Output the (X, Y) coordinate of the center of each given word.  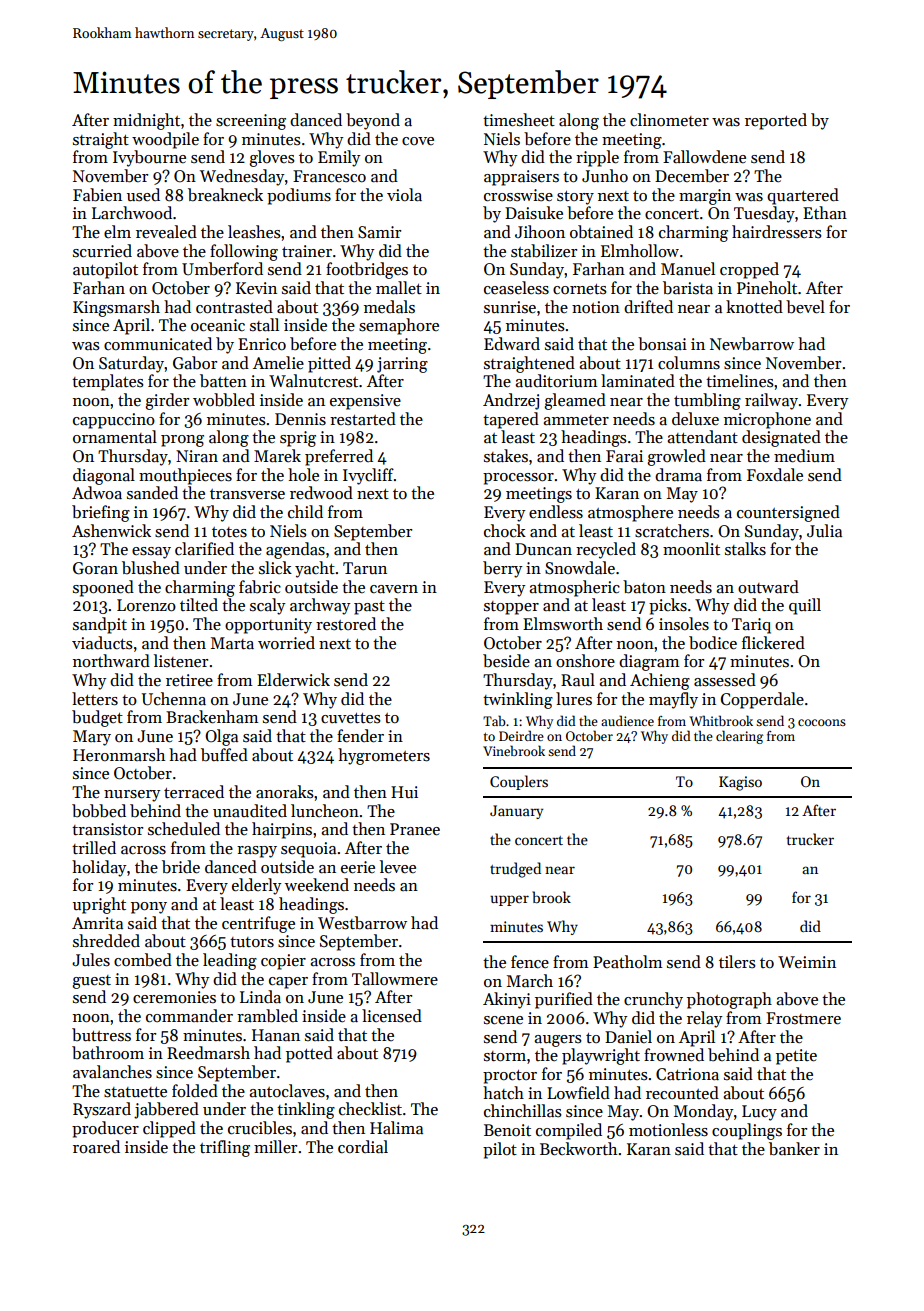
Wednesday (242, 177)
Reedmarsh (208, 1053)
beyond (373, 121)
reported (776, 121)
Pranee (415, 829)
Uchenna (174, 699)
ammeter (576, 420)
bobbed (99, 811)
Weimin (807, 962)
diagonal (104, 476)
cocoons (822, 722)
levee (398, 867)
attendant (702, 437)
